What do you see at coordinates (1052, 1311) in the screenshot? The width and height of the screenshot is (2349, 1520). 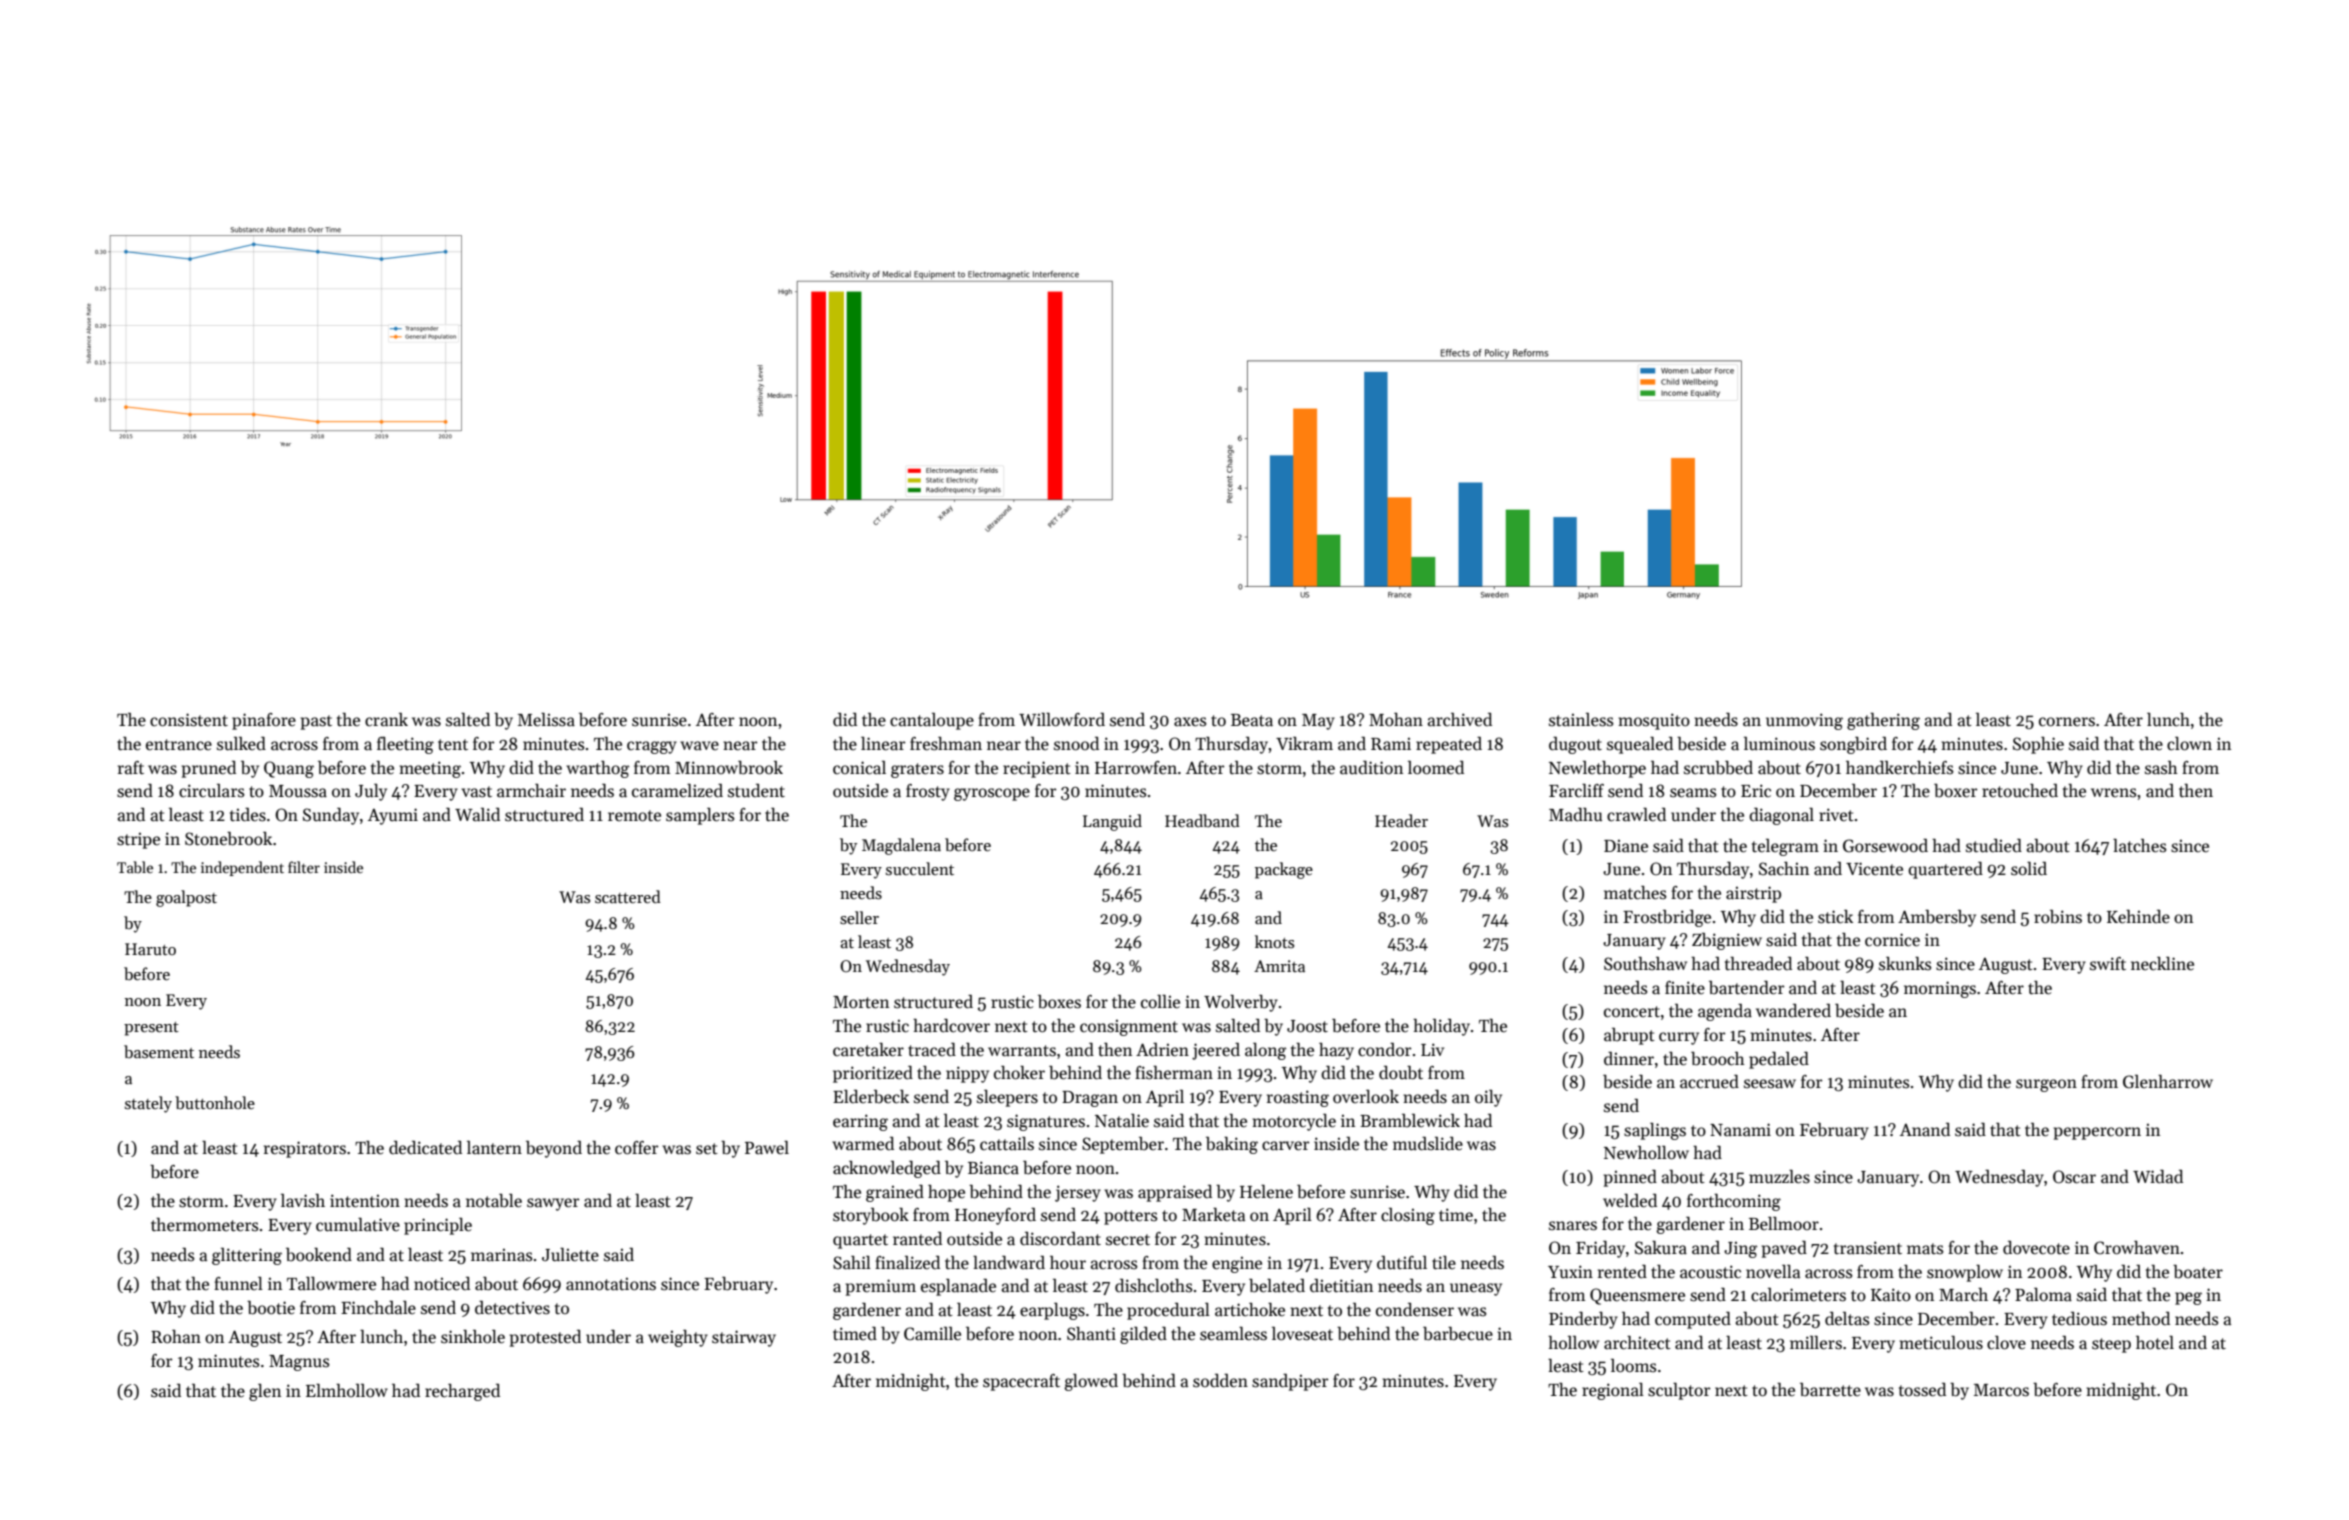 I see `earplugs` at bounding box center [1052, 1311].
